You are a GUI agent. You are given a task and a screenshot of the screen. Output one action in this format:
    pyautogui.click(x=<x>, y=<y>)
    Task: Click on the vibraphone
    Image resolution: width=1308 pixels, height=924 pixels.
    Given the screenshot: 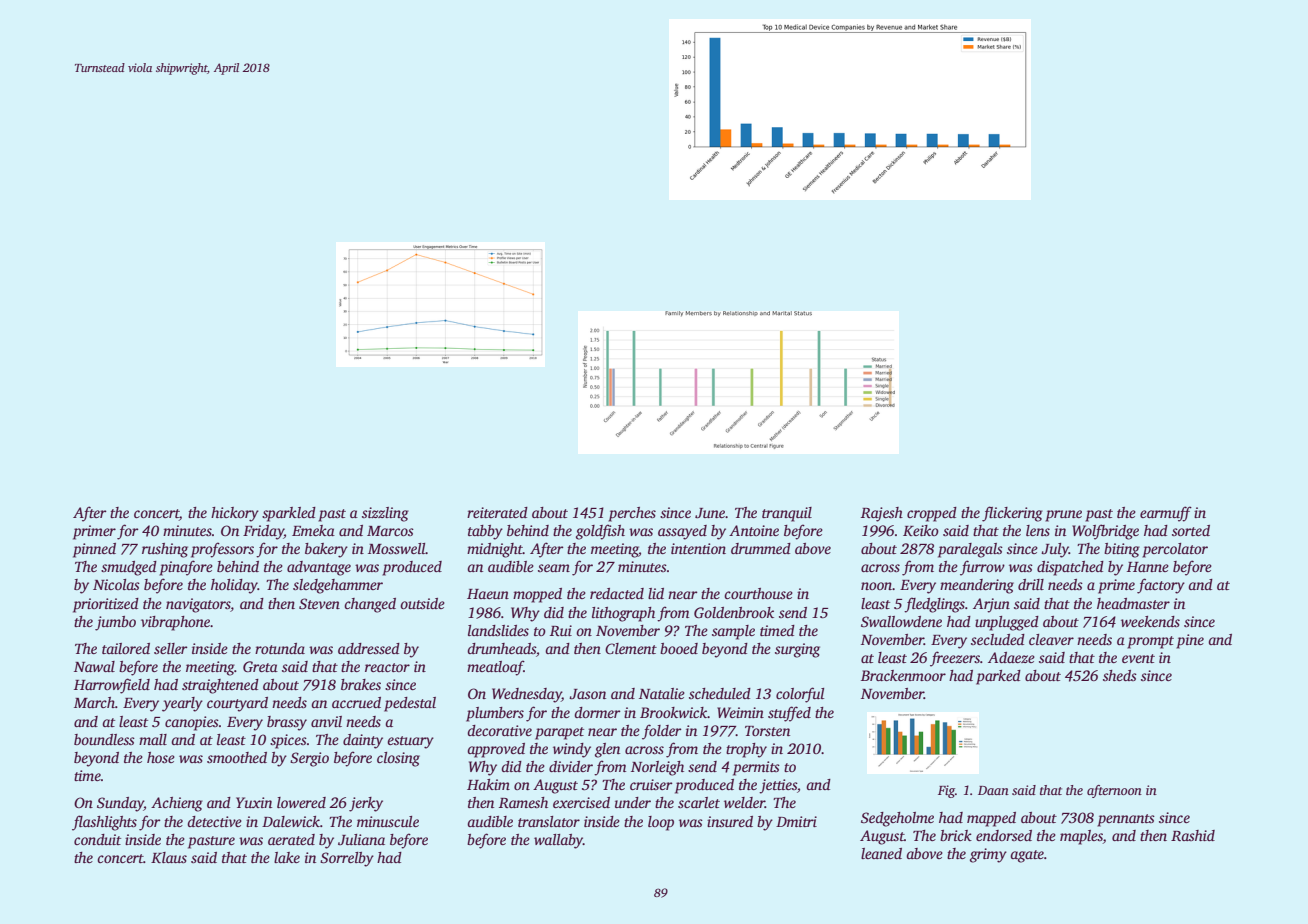 What is the action you would take?
    pyautogui.click(x=176, y=623)
